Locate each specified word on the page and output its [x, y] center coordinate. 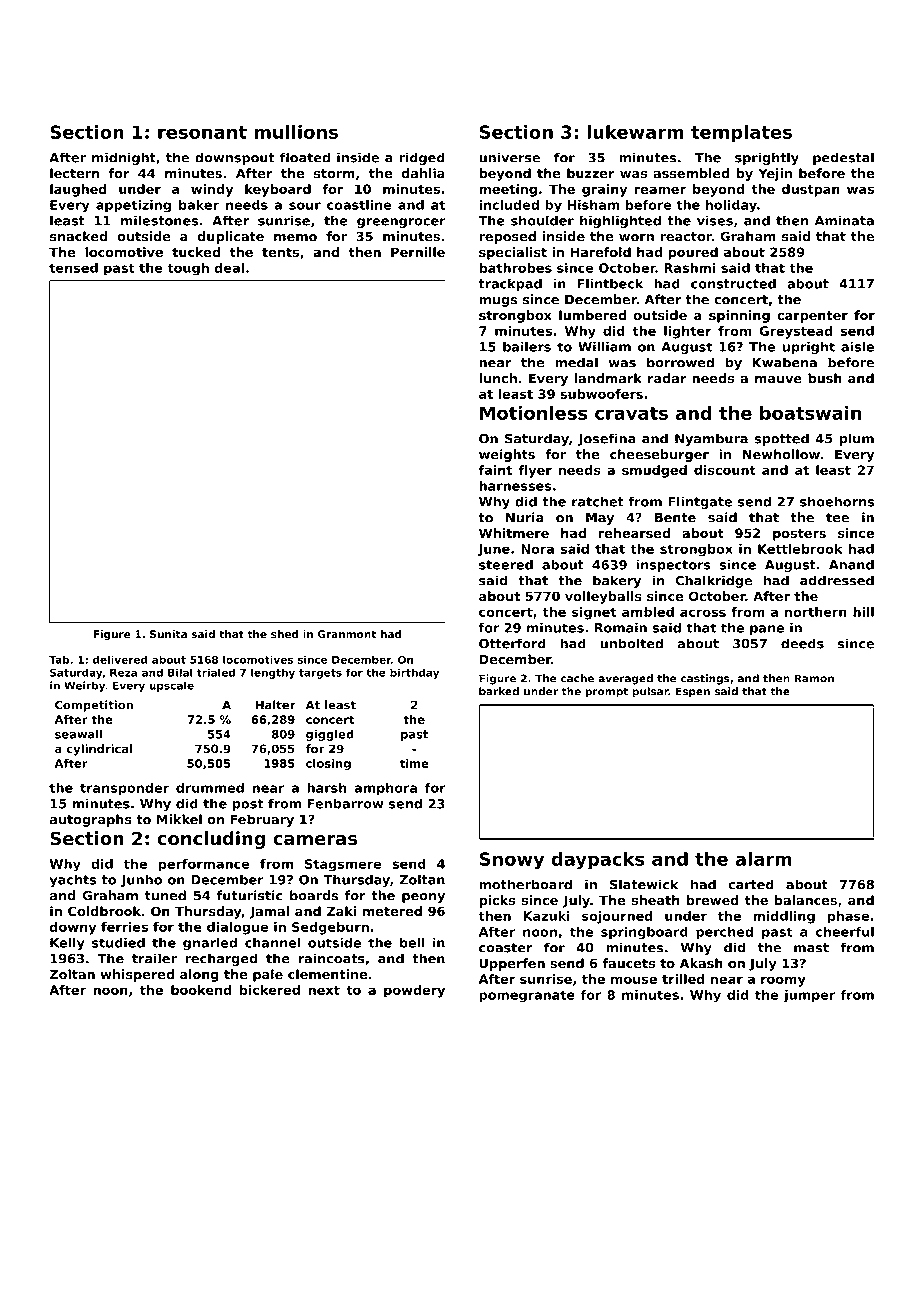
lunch [498, 378]
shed [284, 634]
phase [848, 917]
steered [506, 564]
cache [577, 678]
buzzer [591, 173]
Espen [693, 692]
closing [328, 764]
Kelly [67, 944]
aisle [857, 346]
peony [423, 898]
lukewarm [635, 132]
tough [188, 269]
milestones [159, 220]
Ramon [814, 678]
